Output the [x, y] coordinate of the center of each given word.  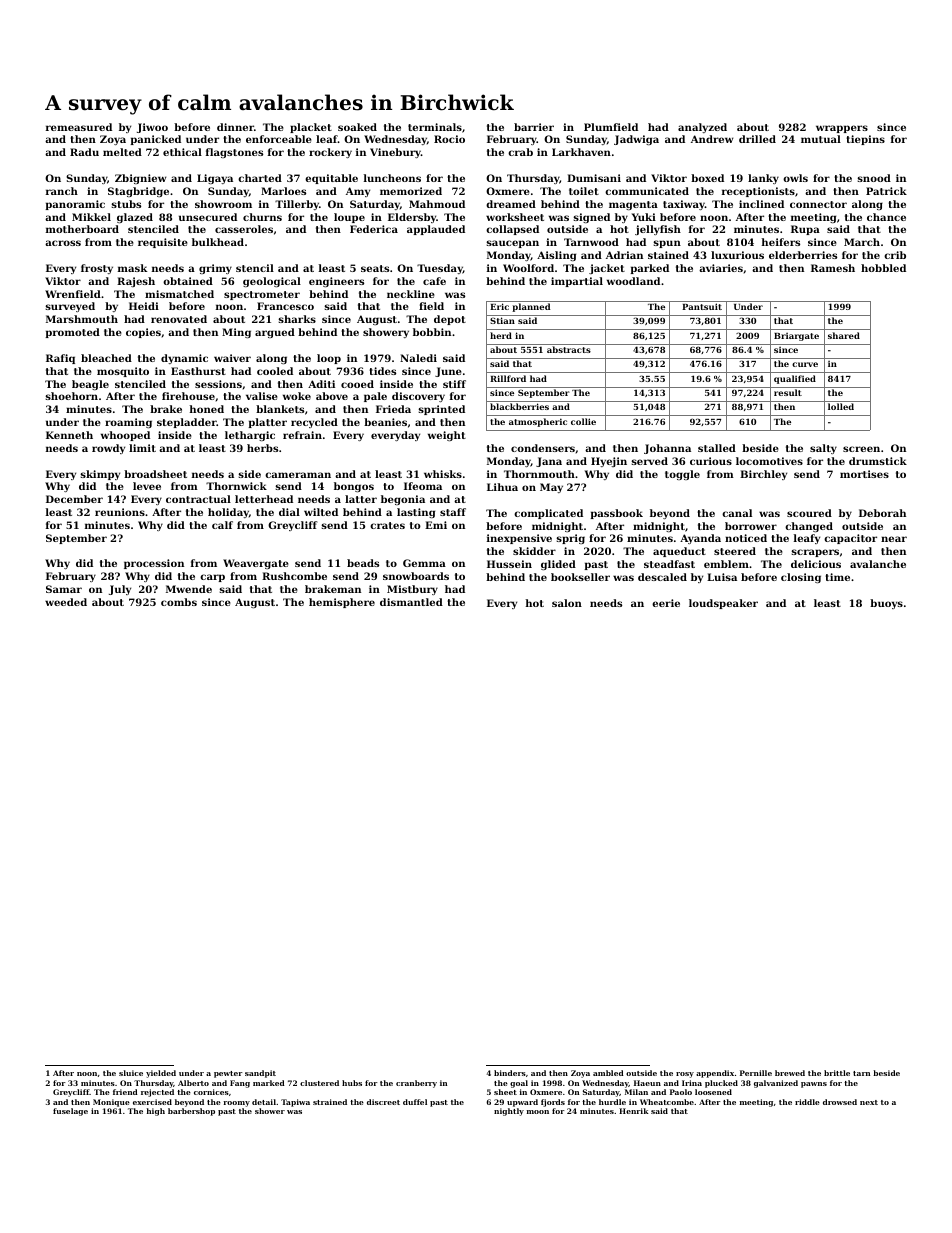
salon [567, 603]
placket [311, 128]
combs [179, 602]
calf [222, 525]
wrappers [842, 129]
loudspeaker [723, 604]
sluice [131, 1073]
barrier [534, 127]
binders [510, 1073]
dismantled [411, 602]
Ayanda [700, 539]
